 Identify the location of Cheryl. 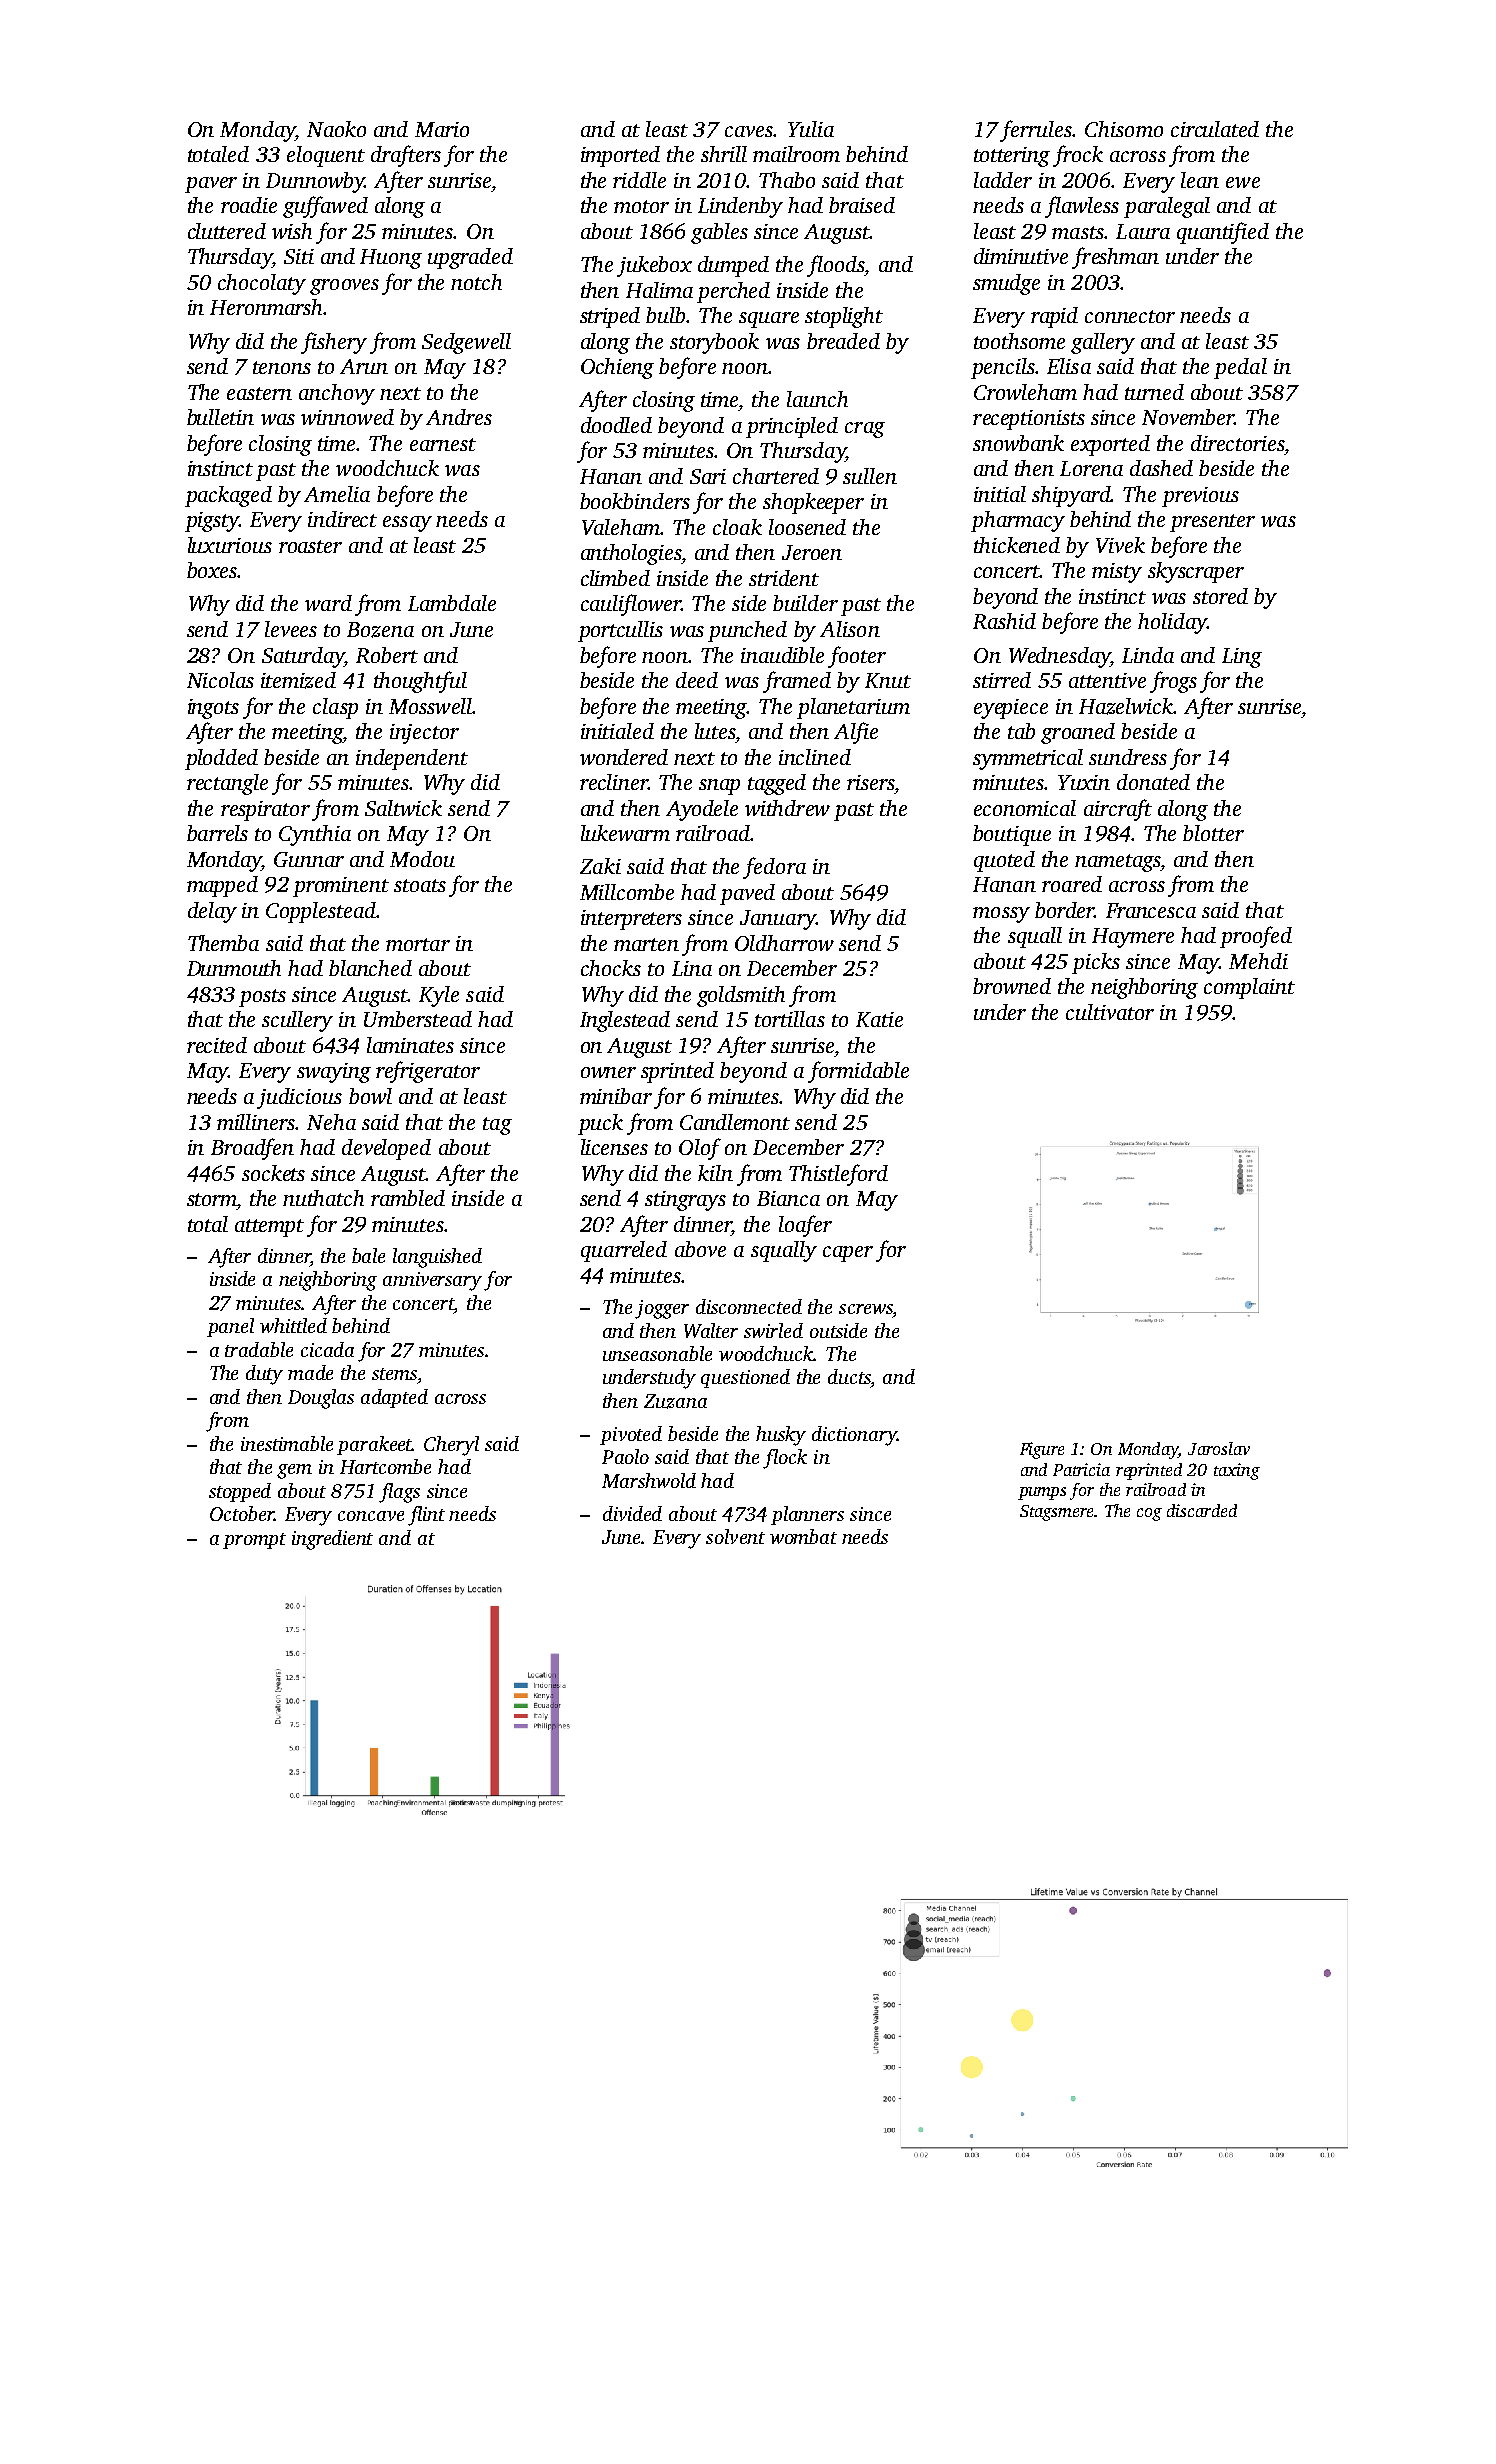
(451, 1446).
